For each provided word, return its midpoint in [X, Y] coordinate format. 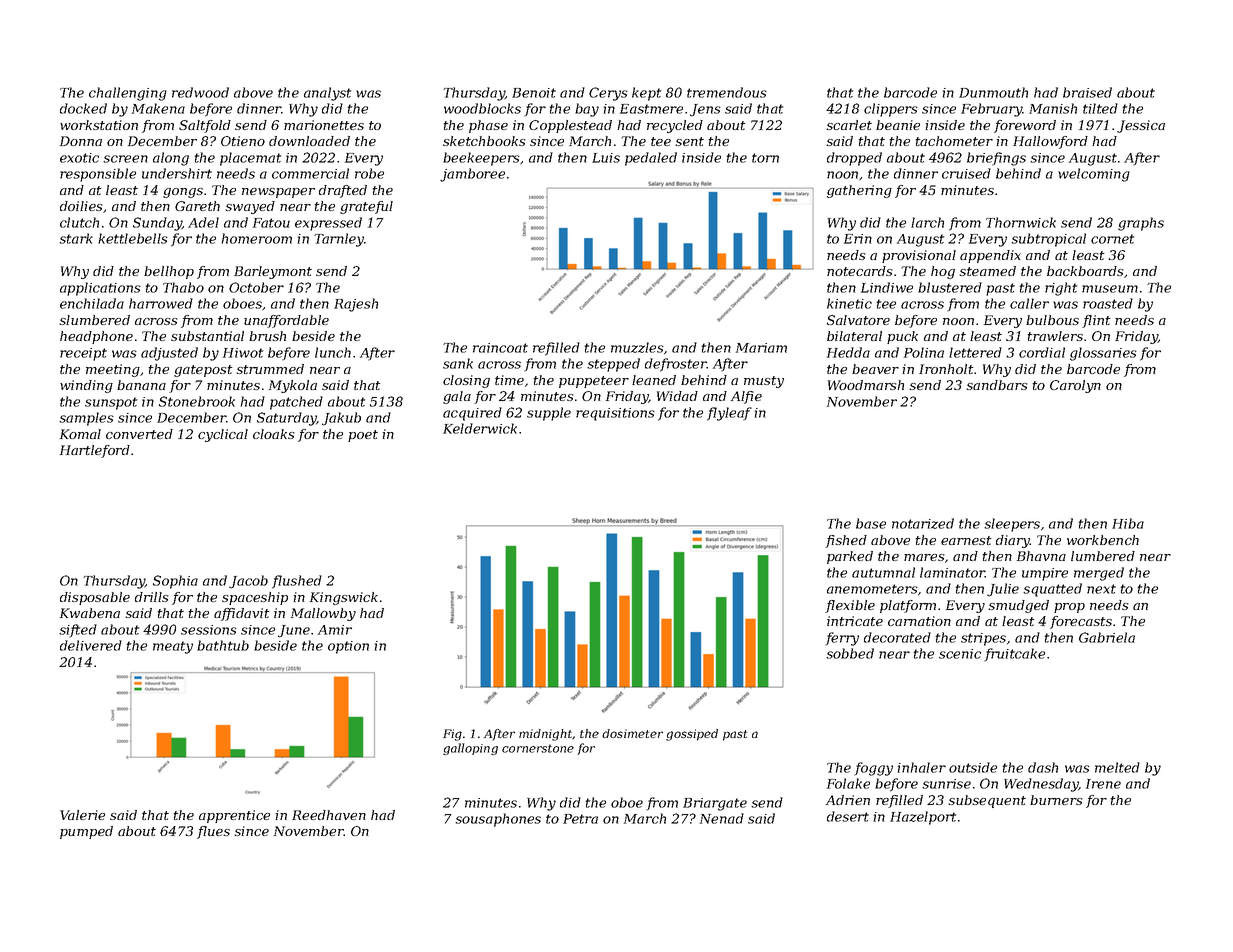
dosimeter [632, 733]
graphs [1141, 224]
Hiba [1128, 523]
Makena [158, 108]
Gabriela [1107, 637]
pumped [86, 832]
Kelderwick [480, 428]
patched [296, 403]
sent [689, 141]
